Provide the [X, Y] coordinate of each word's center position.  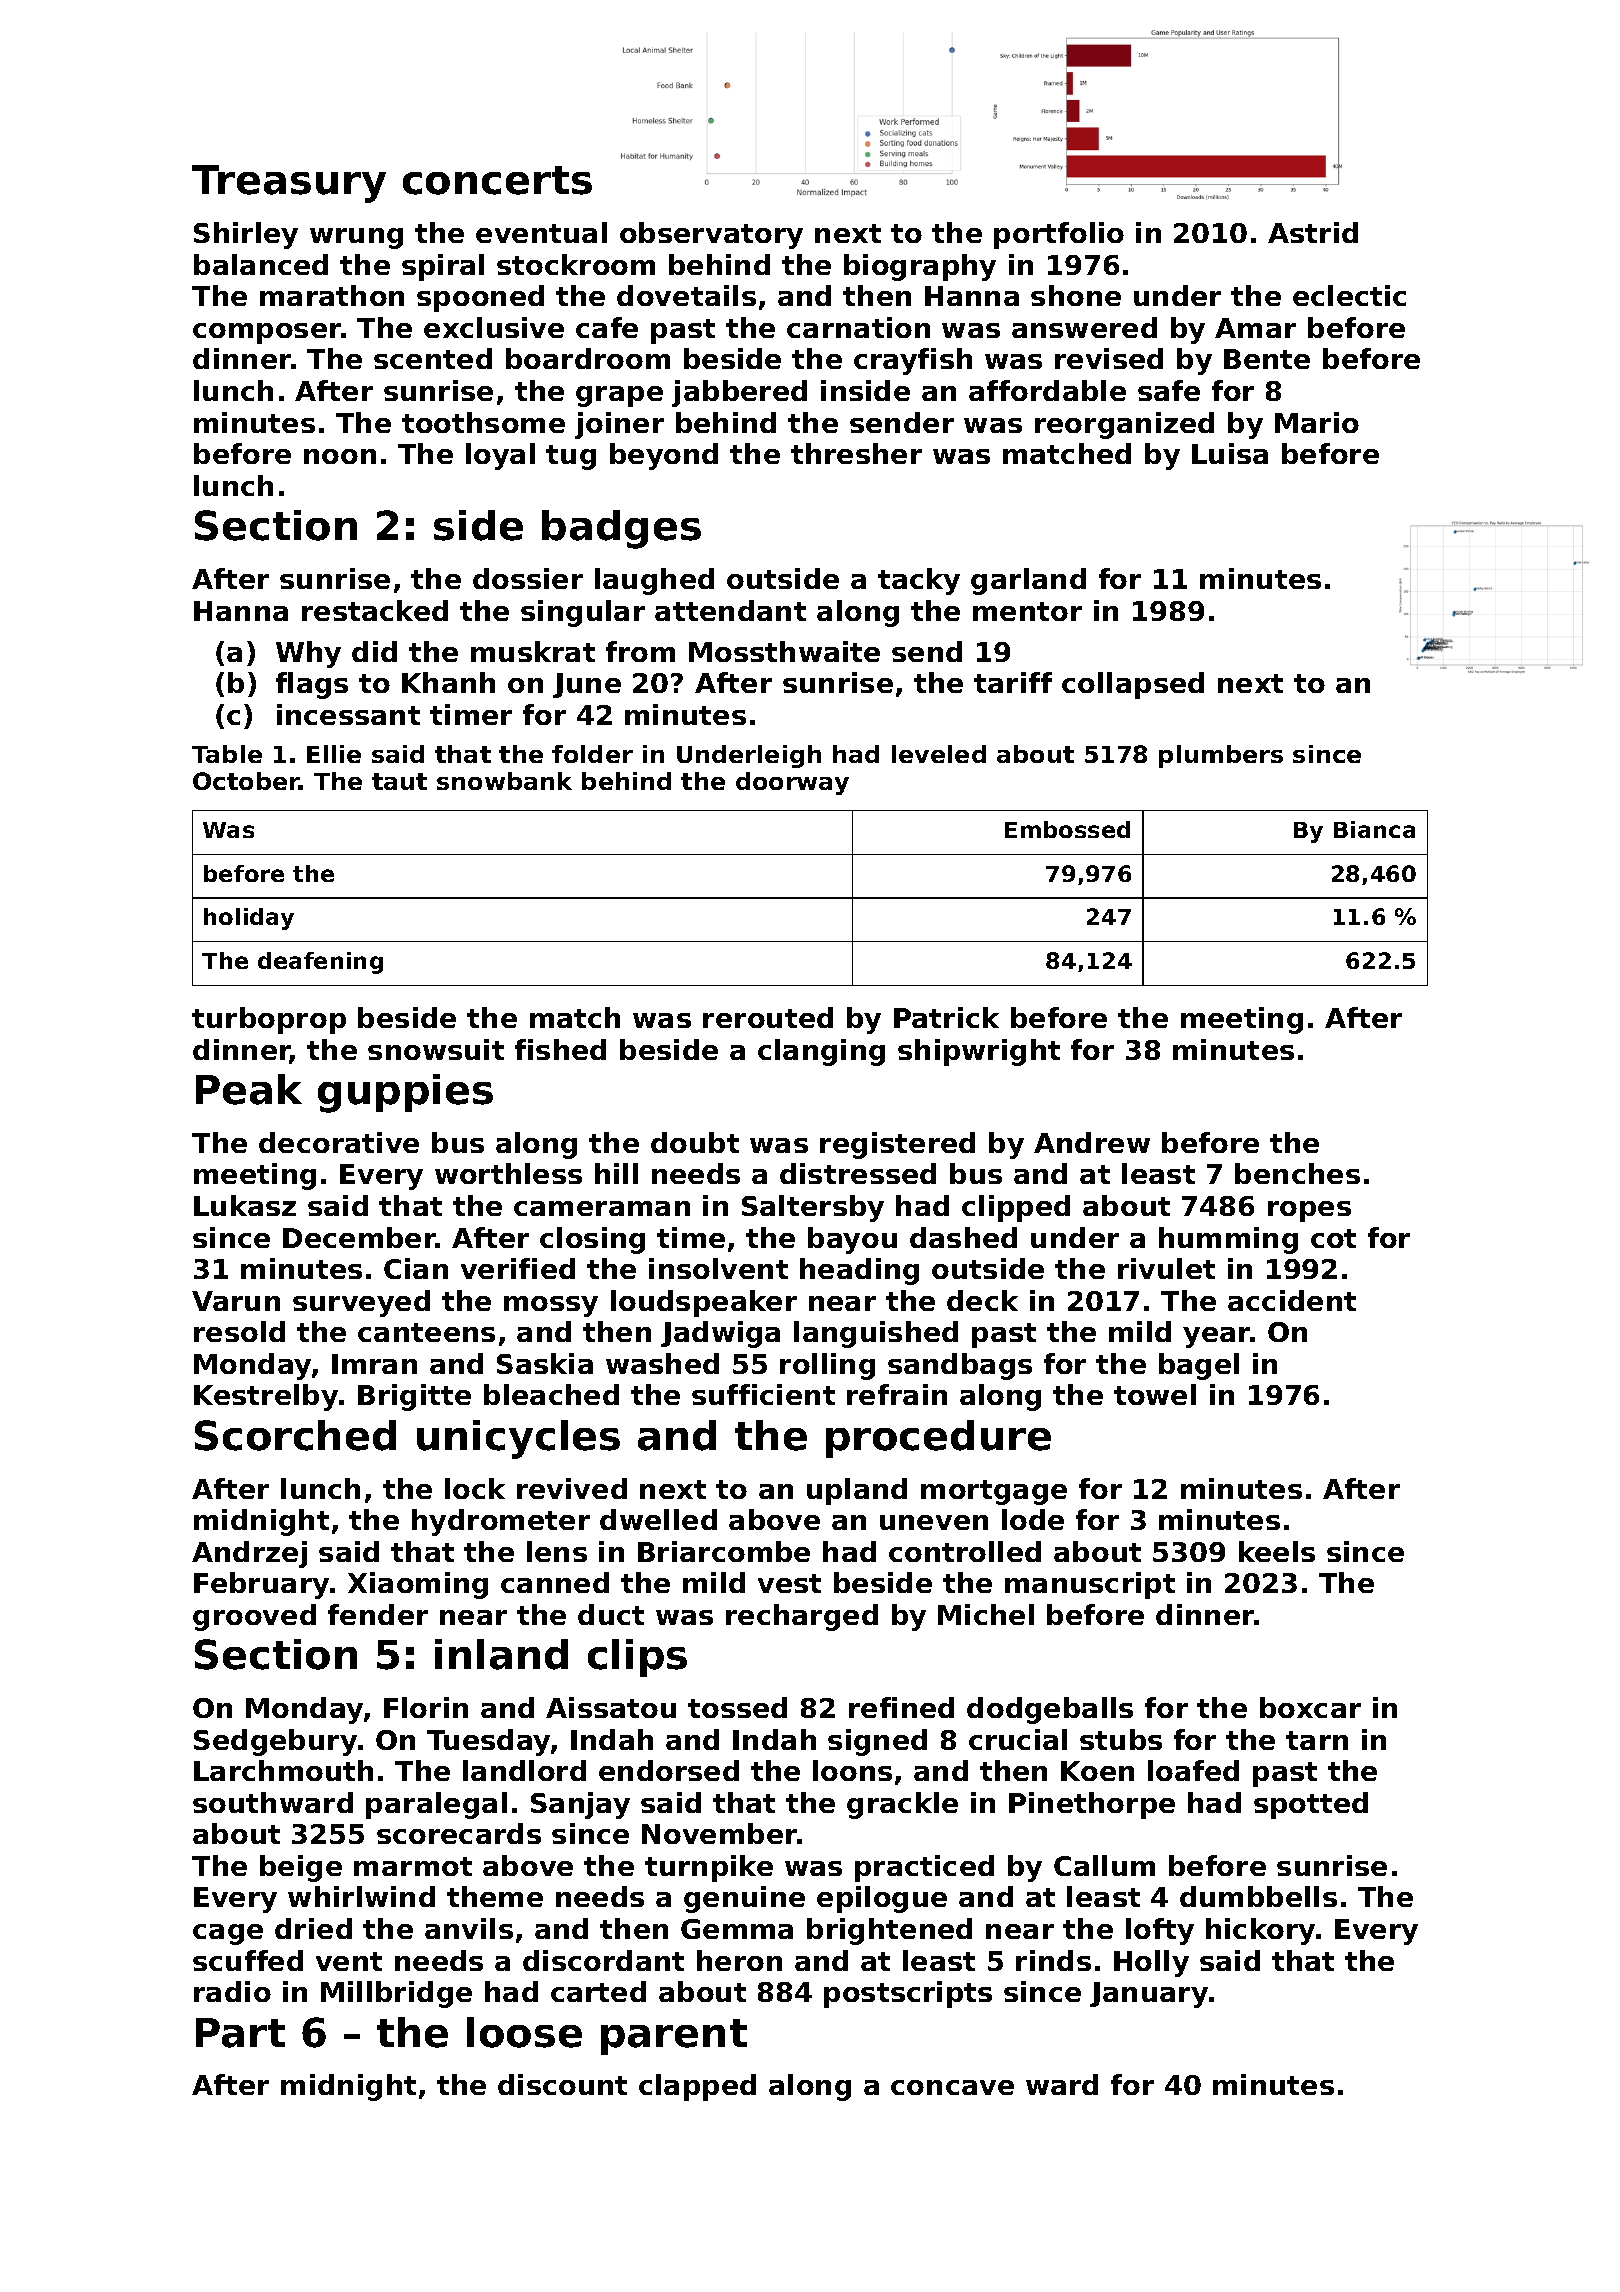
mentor [1027, 611]
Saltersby [813, 1208]
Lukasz [245, 1205]
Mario [1317, 422]
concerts [497, 180]
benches [1297, 1173]
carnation [858, 327]
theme [495, 1896]
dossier [528, 578]
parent [674, 2037]
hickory [1260, 1931]
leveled [939, 754]
